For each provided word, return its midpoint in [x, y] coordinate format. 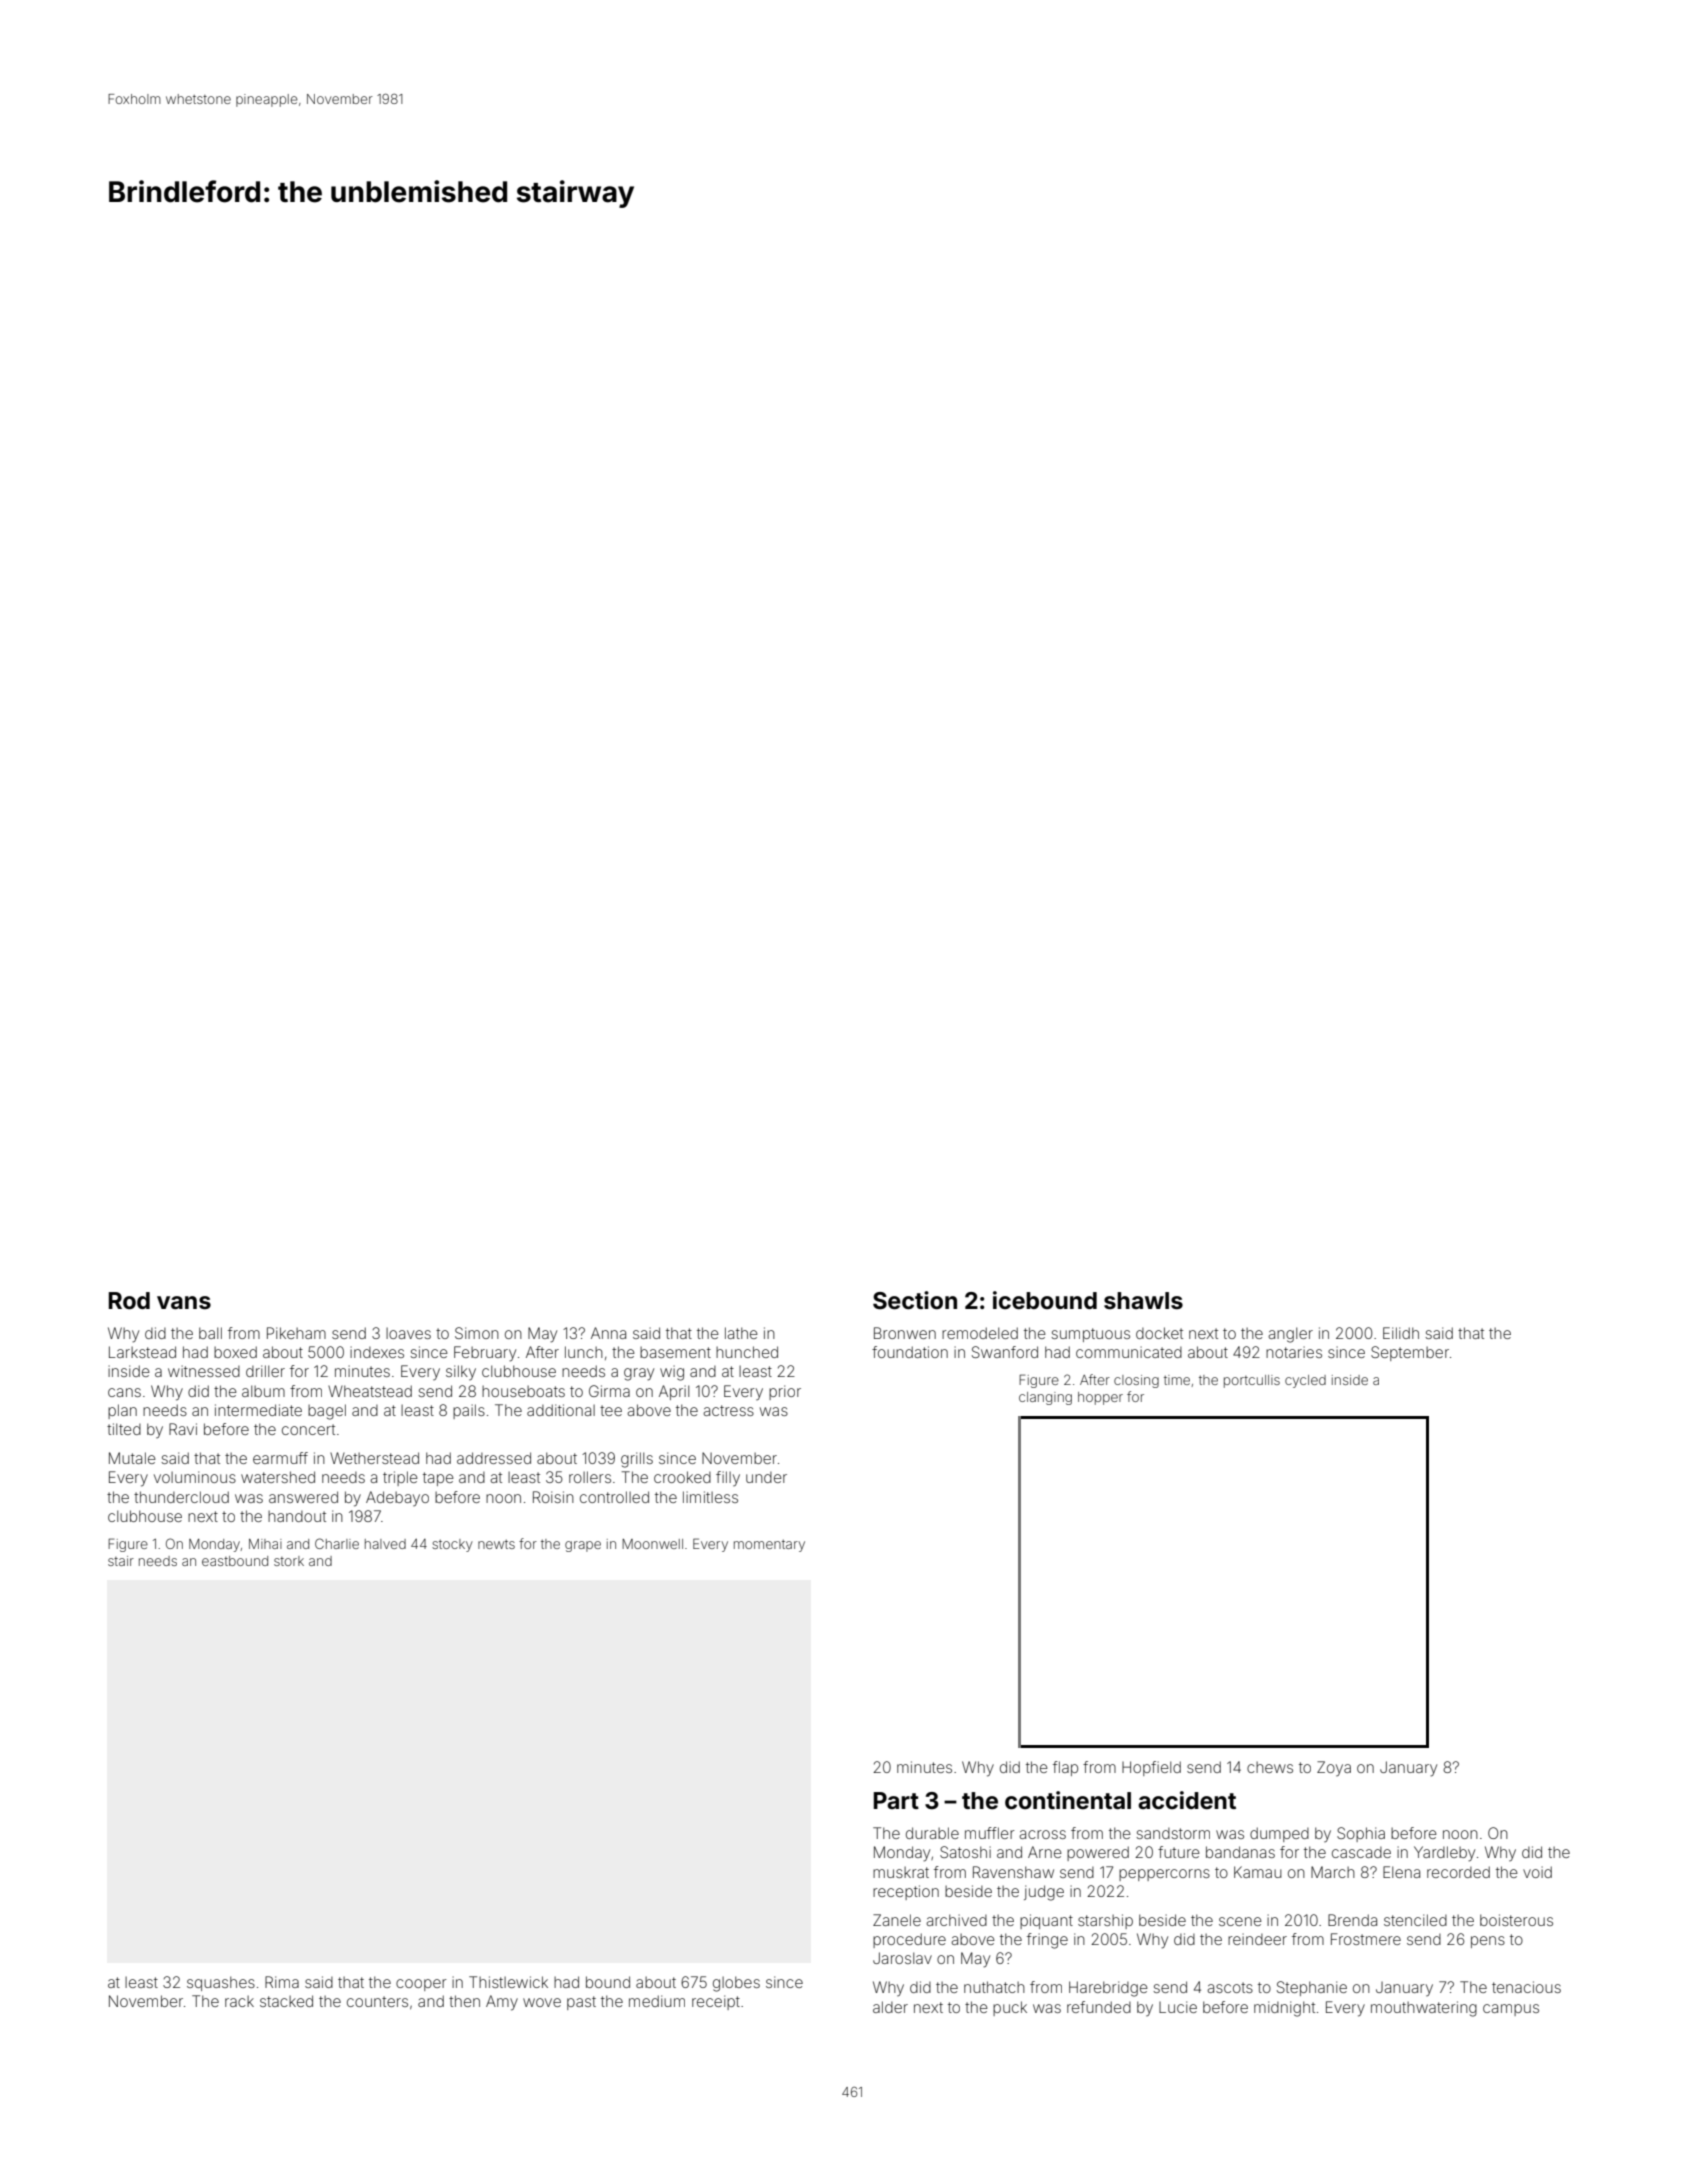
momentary [769, 1546]
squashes [221, 1983]
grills [637, 1460]
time [1177, 1380]
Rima [282, 1982]
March [1333, 1872]
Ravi [183, 1429]
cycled [1305, 1381]
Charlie [337, 1543]
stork [289, 1561]
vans [184, 1303]
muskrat [901, 1872]
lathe [741, 1333]
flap [1065, 1768]
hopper [1100, 1398]
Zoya [1334, 1768]
